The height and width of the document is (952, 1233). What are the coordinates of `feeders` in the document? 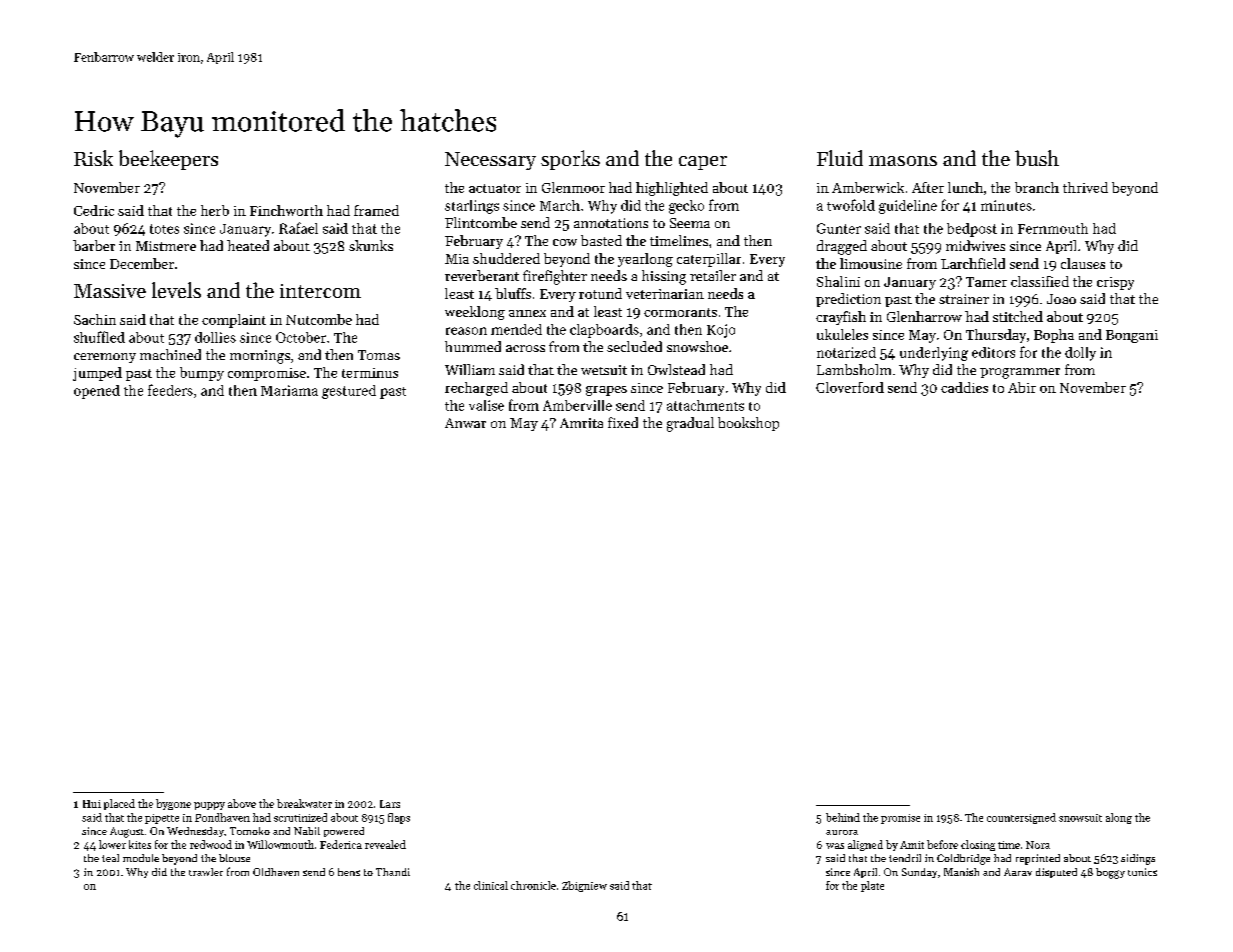 It's located at (170, 390).
